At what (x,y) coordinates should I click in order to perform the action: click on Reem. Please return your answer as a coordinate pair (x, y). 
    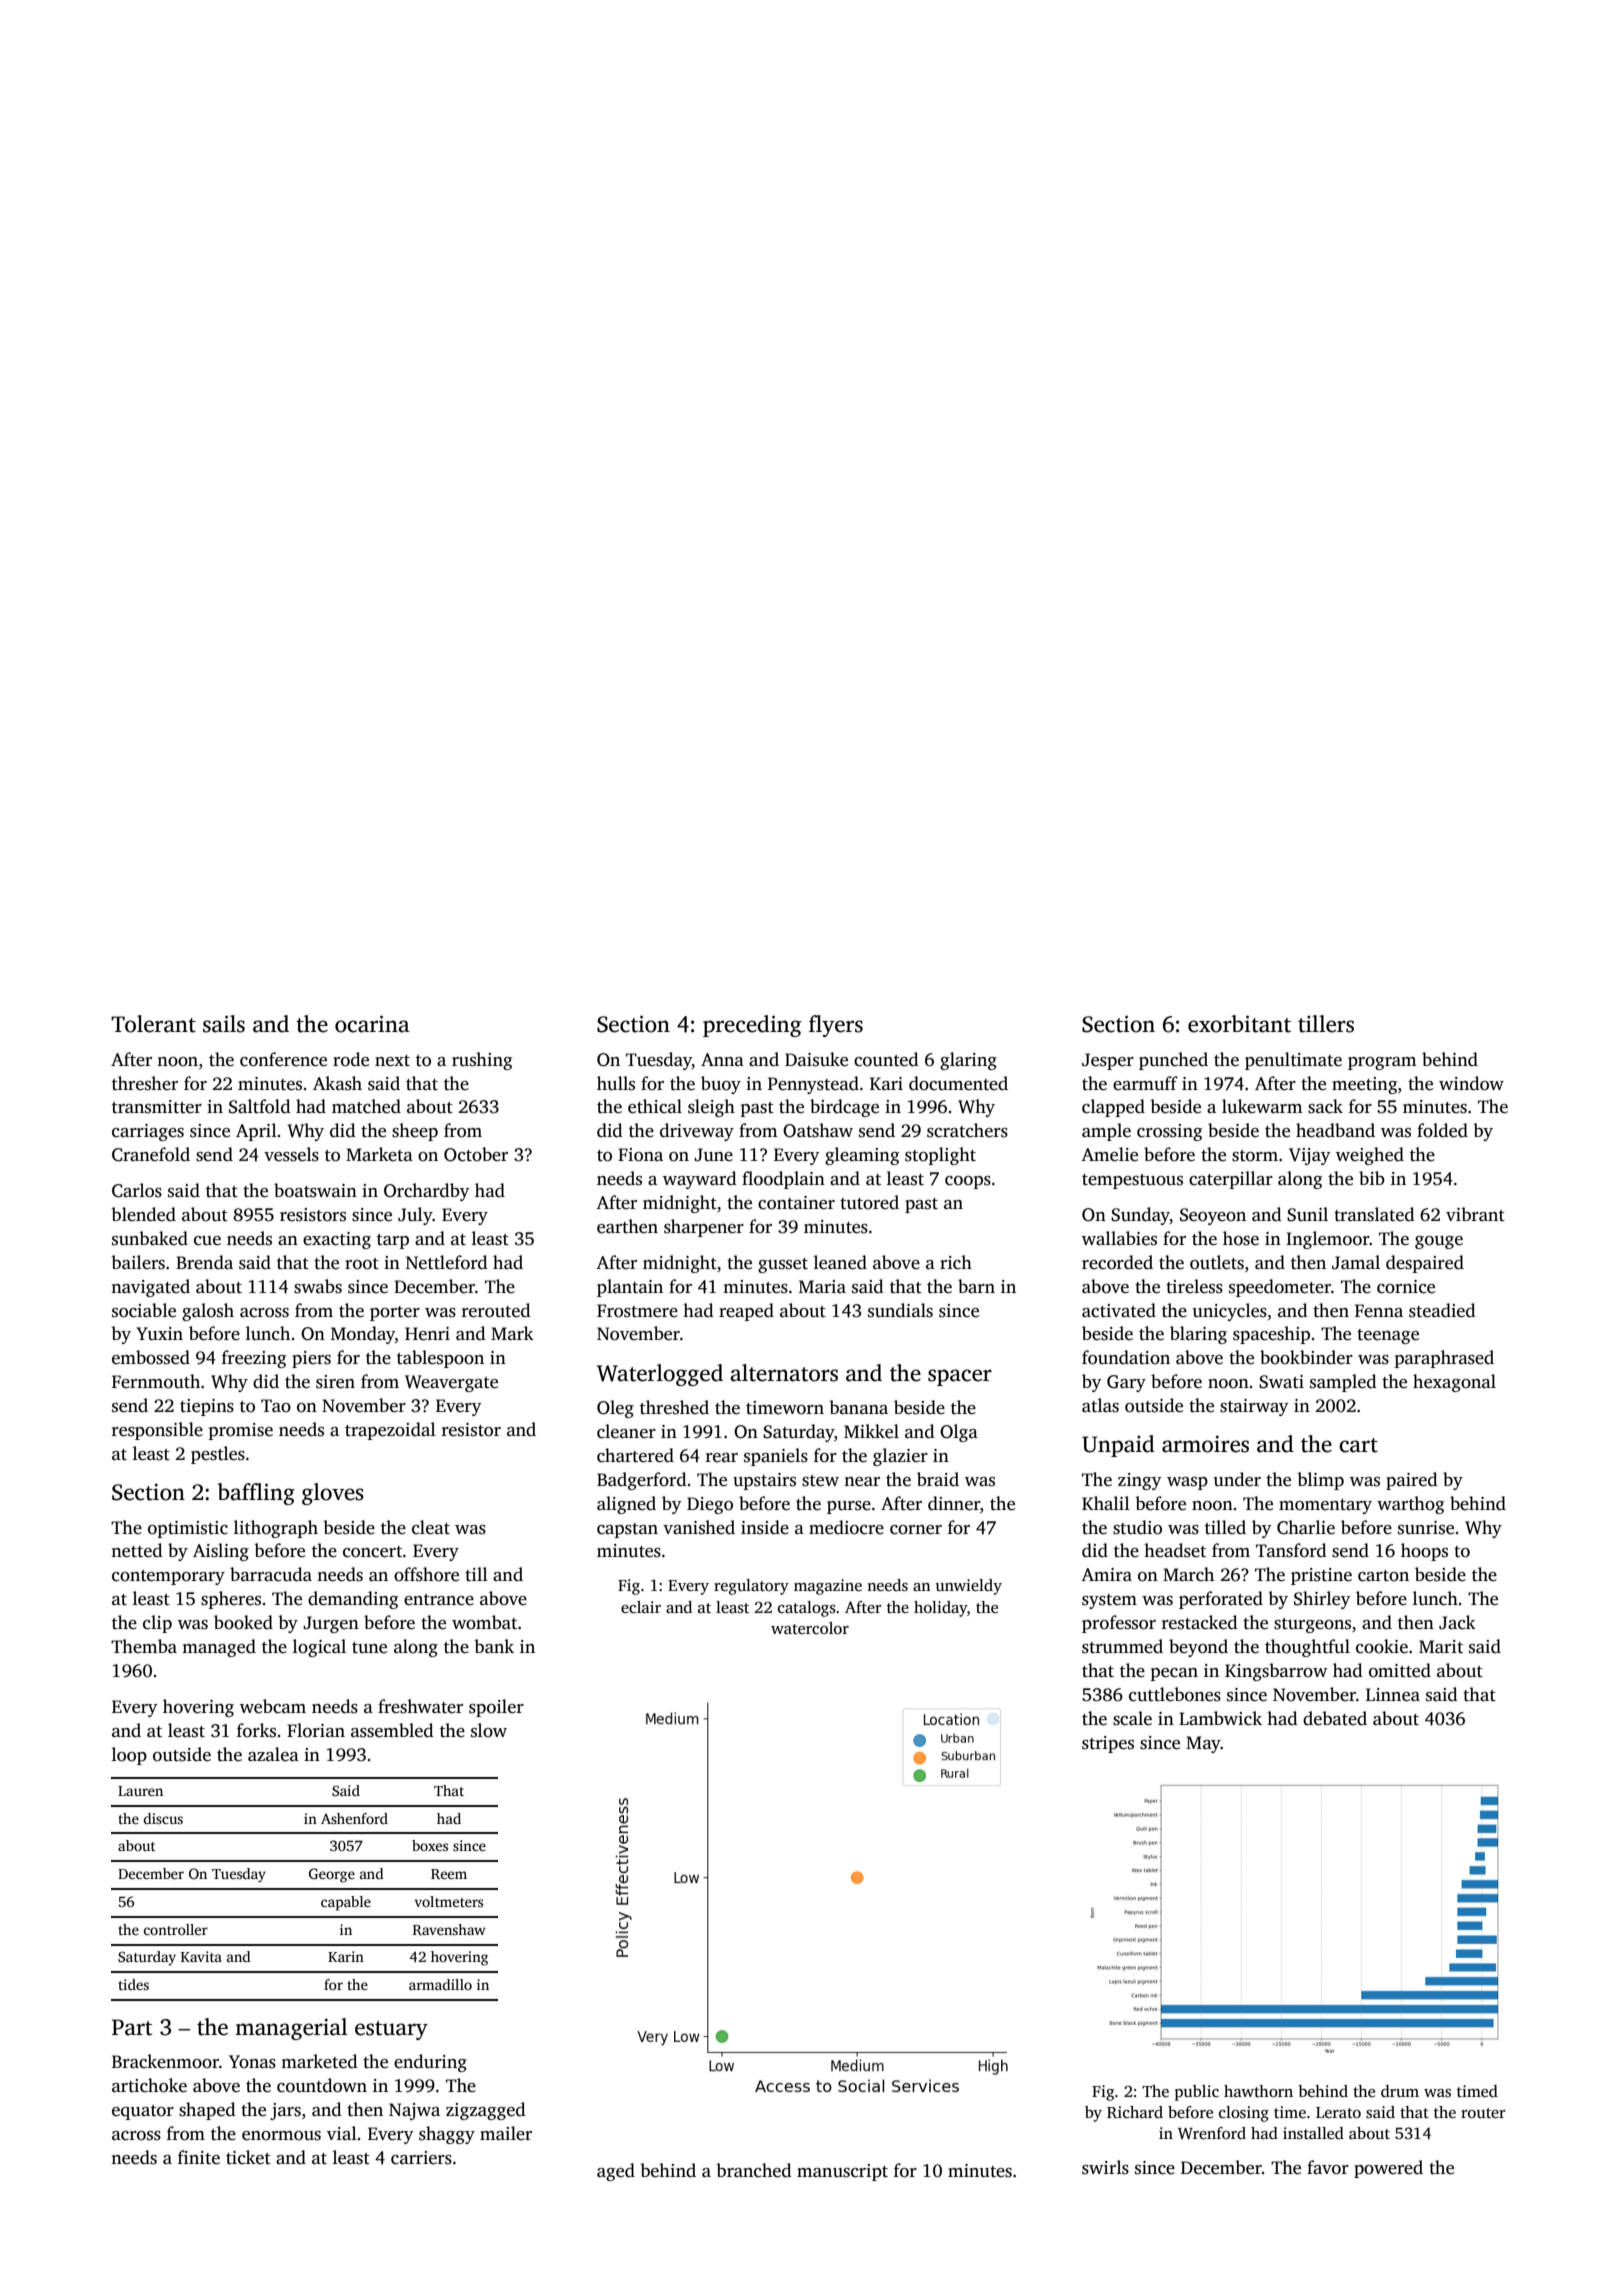
    Looking at the image, I should click on (449, 1874).
